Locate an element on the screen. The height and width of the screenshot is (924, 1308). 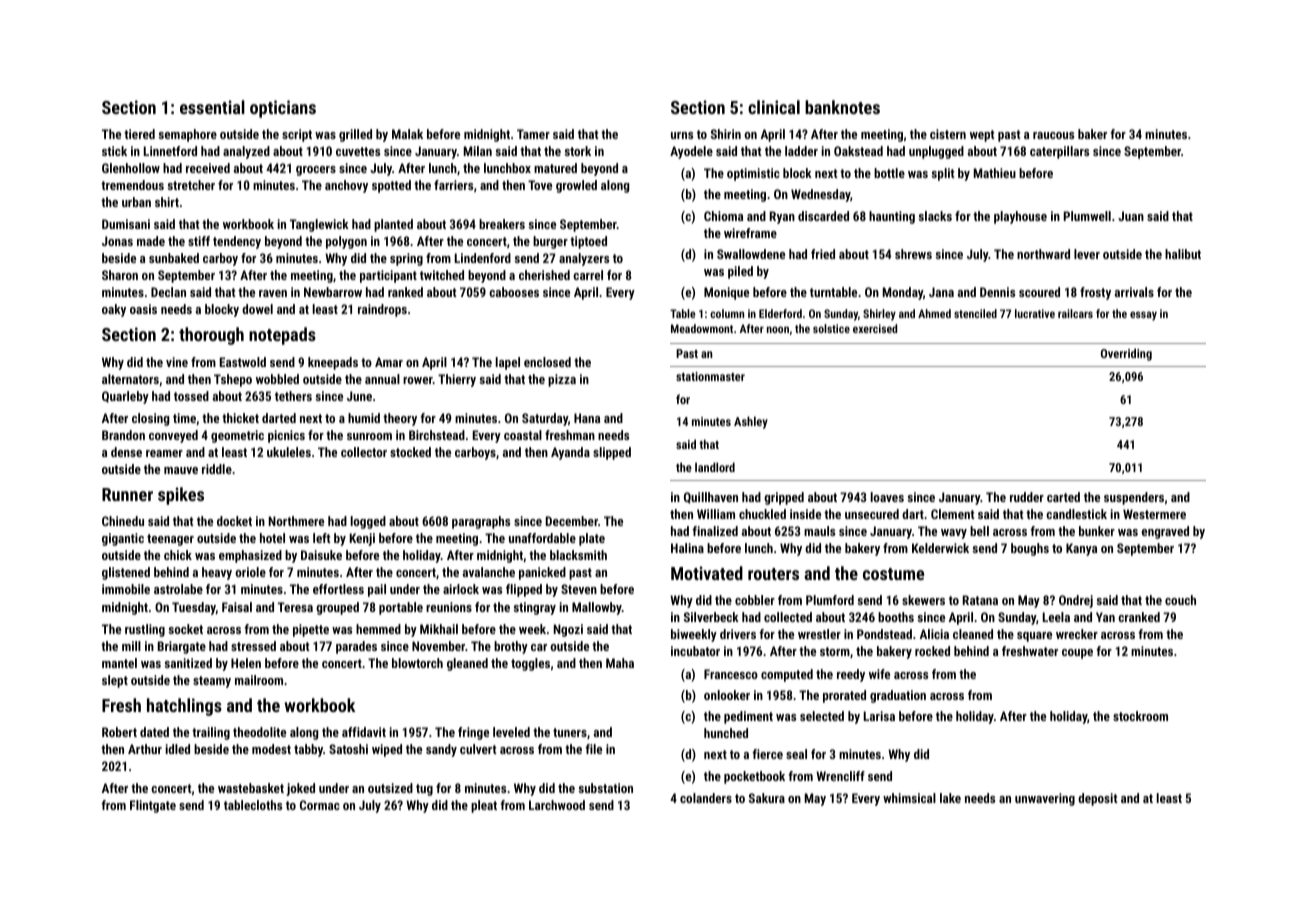
colanders is located at coordinates (706, 798).
